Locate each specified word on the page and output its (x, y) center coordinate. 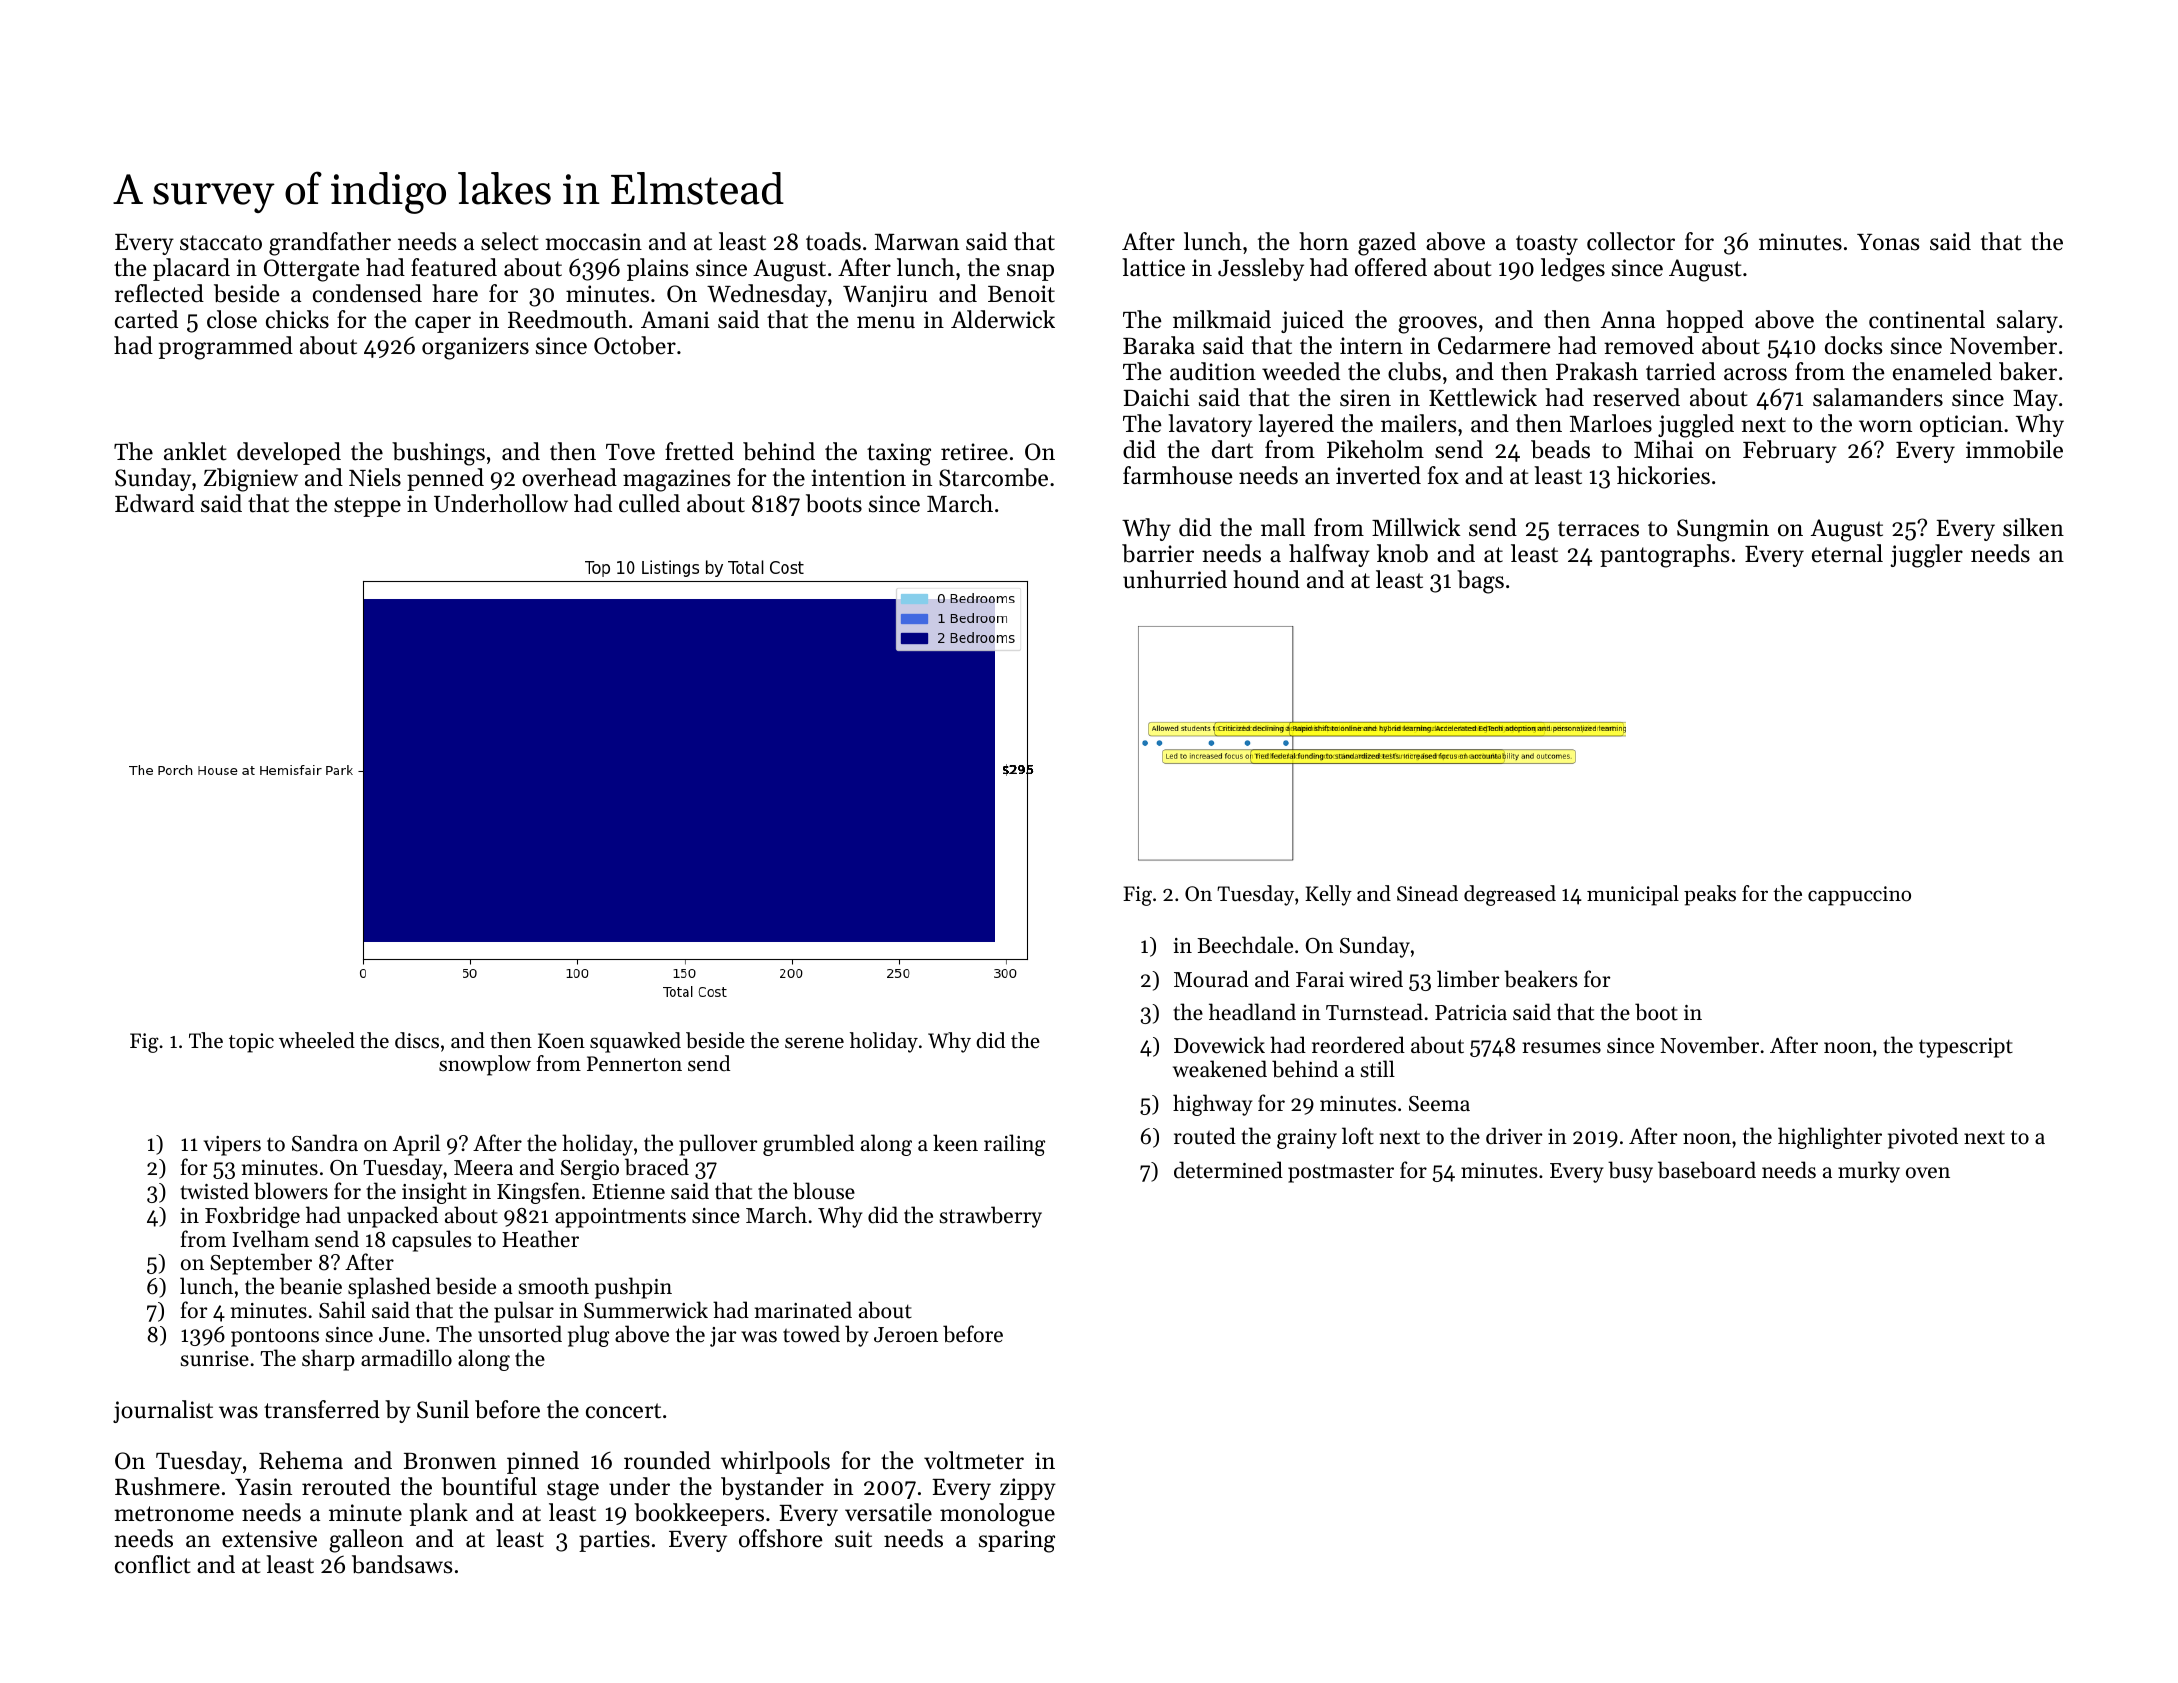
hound (1266, 579)
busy (1630, 1172)
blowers (291, 1191)
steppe (367, 507)
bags (1480, 582)
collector (1631, 241)
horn (1324, 241)
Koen (561, 1041)
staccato (221, 243)
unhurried (1175, 579)
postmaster (1341, 1173)
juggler (1926, 556)
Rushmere (167, 1486)
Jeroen (906, 1335)
